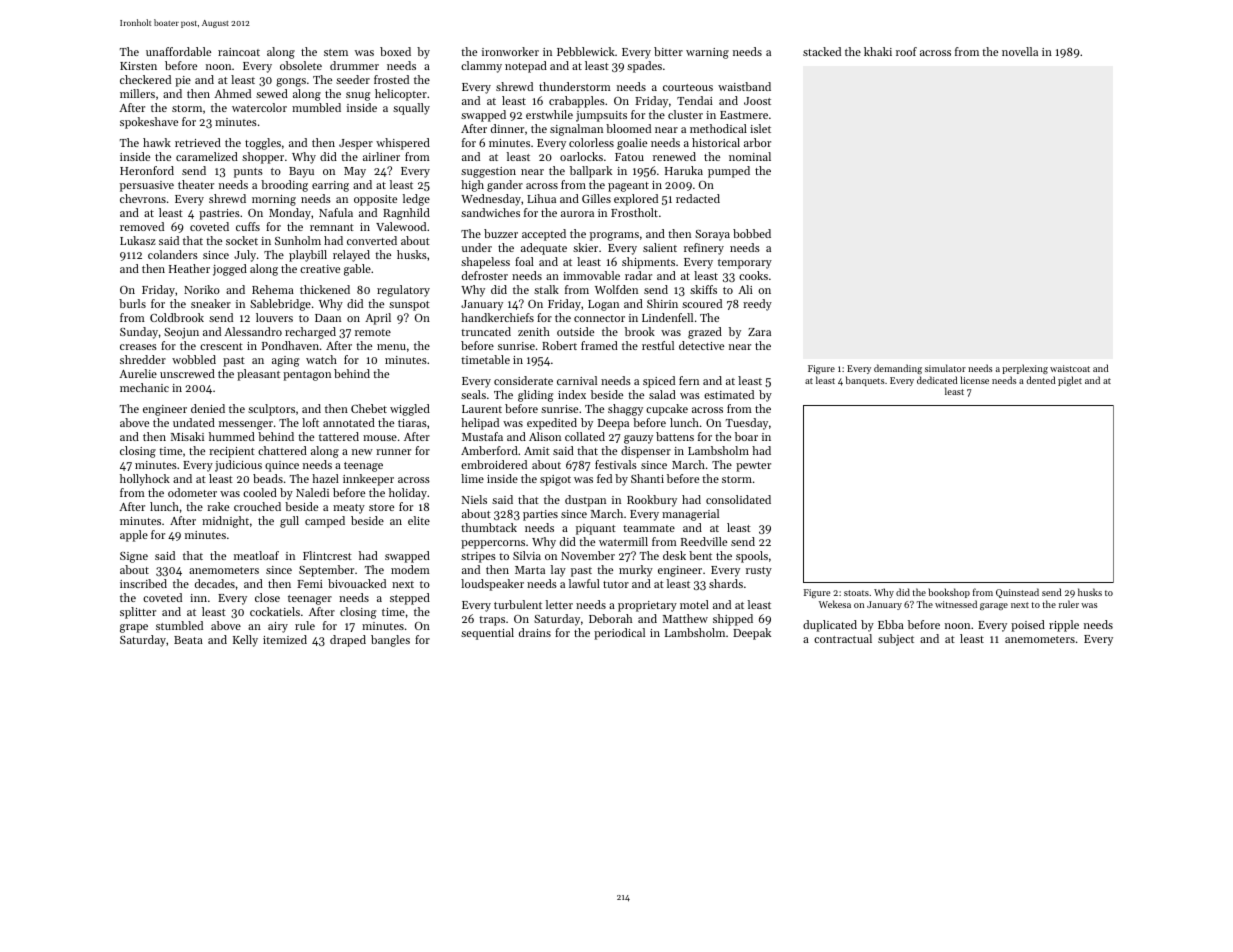  What do you see at coordinates (629, 157) in the page?
I see `Fatou` at bounding box center [629, 157].
